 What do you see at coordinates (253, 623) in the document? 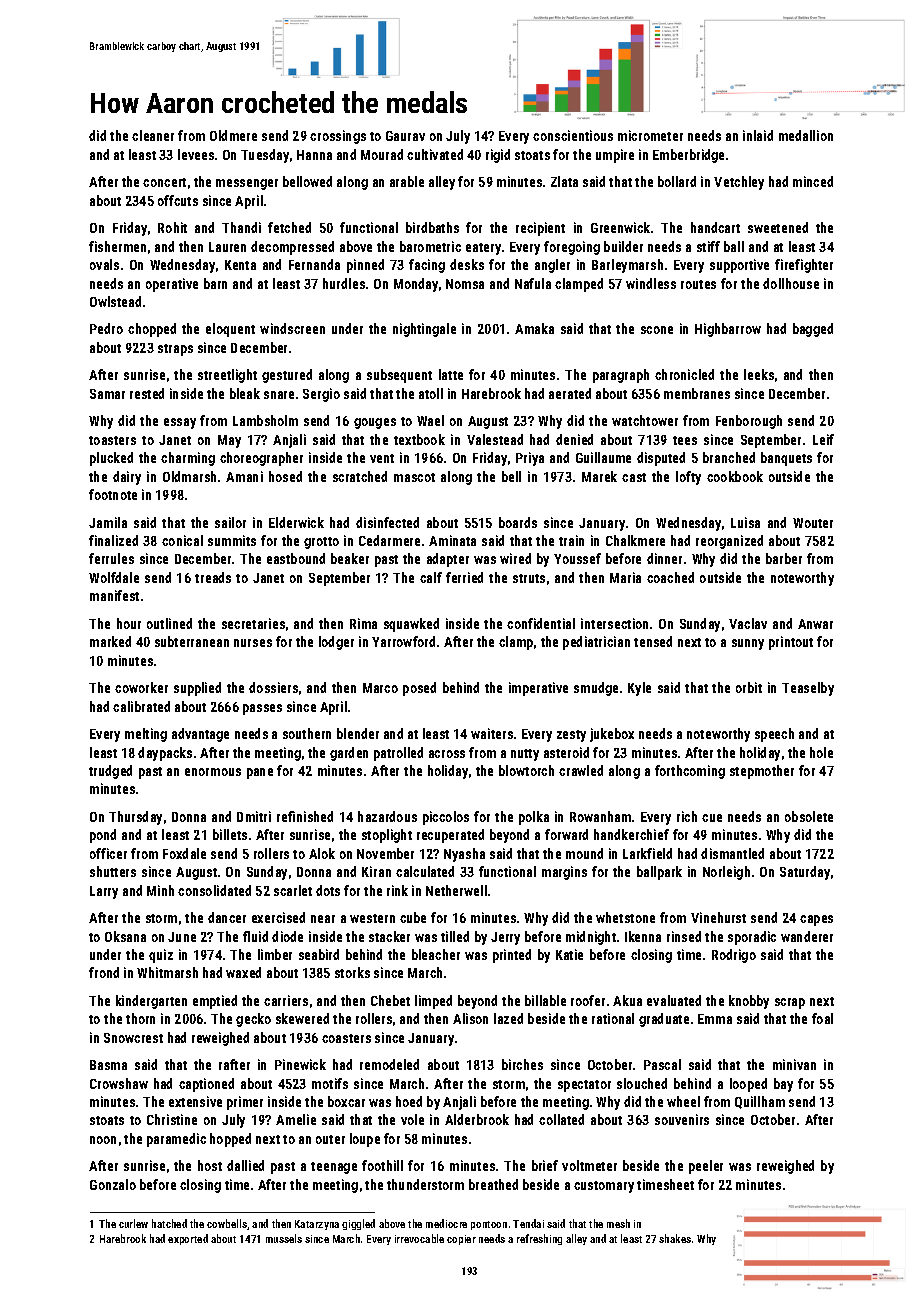
I see `secretaries` at bounding box center [253, 623].
